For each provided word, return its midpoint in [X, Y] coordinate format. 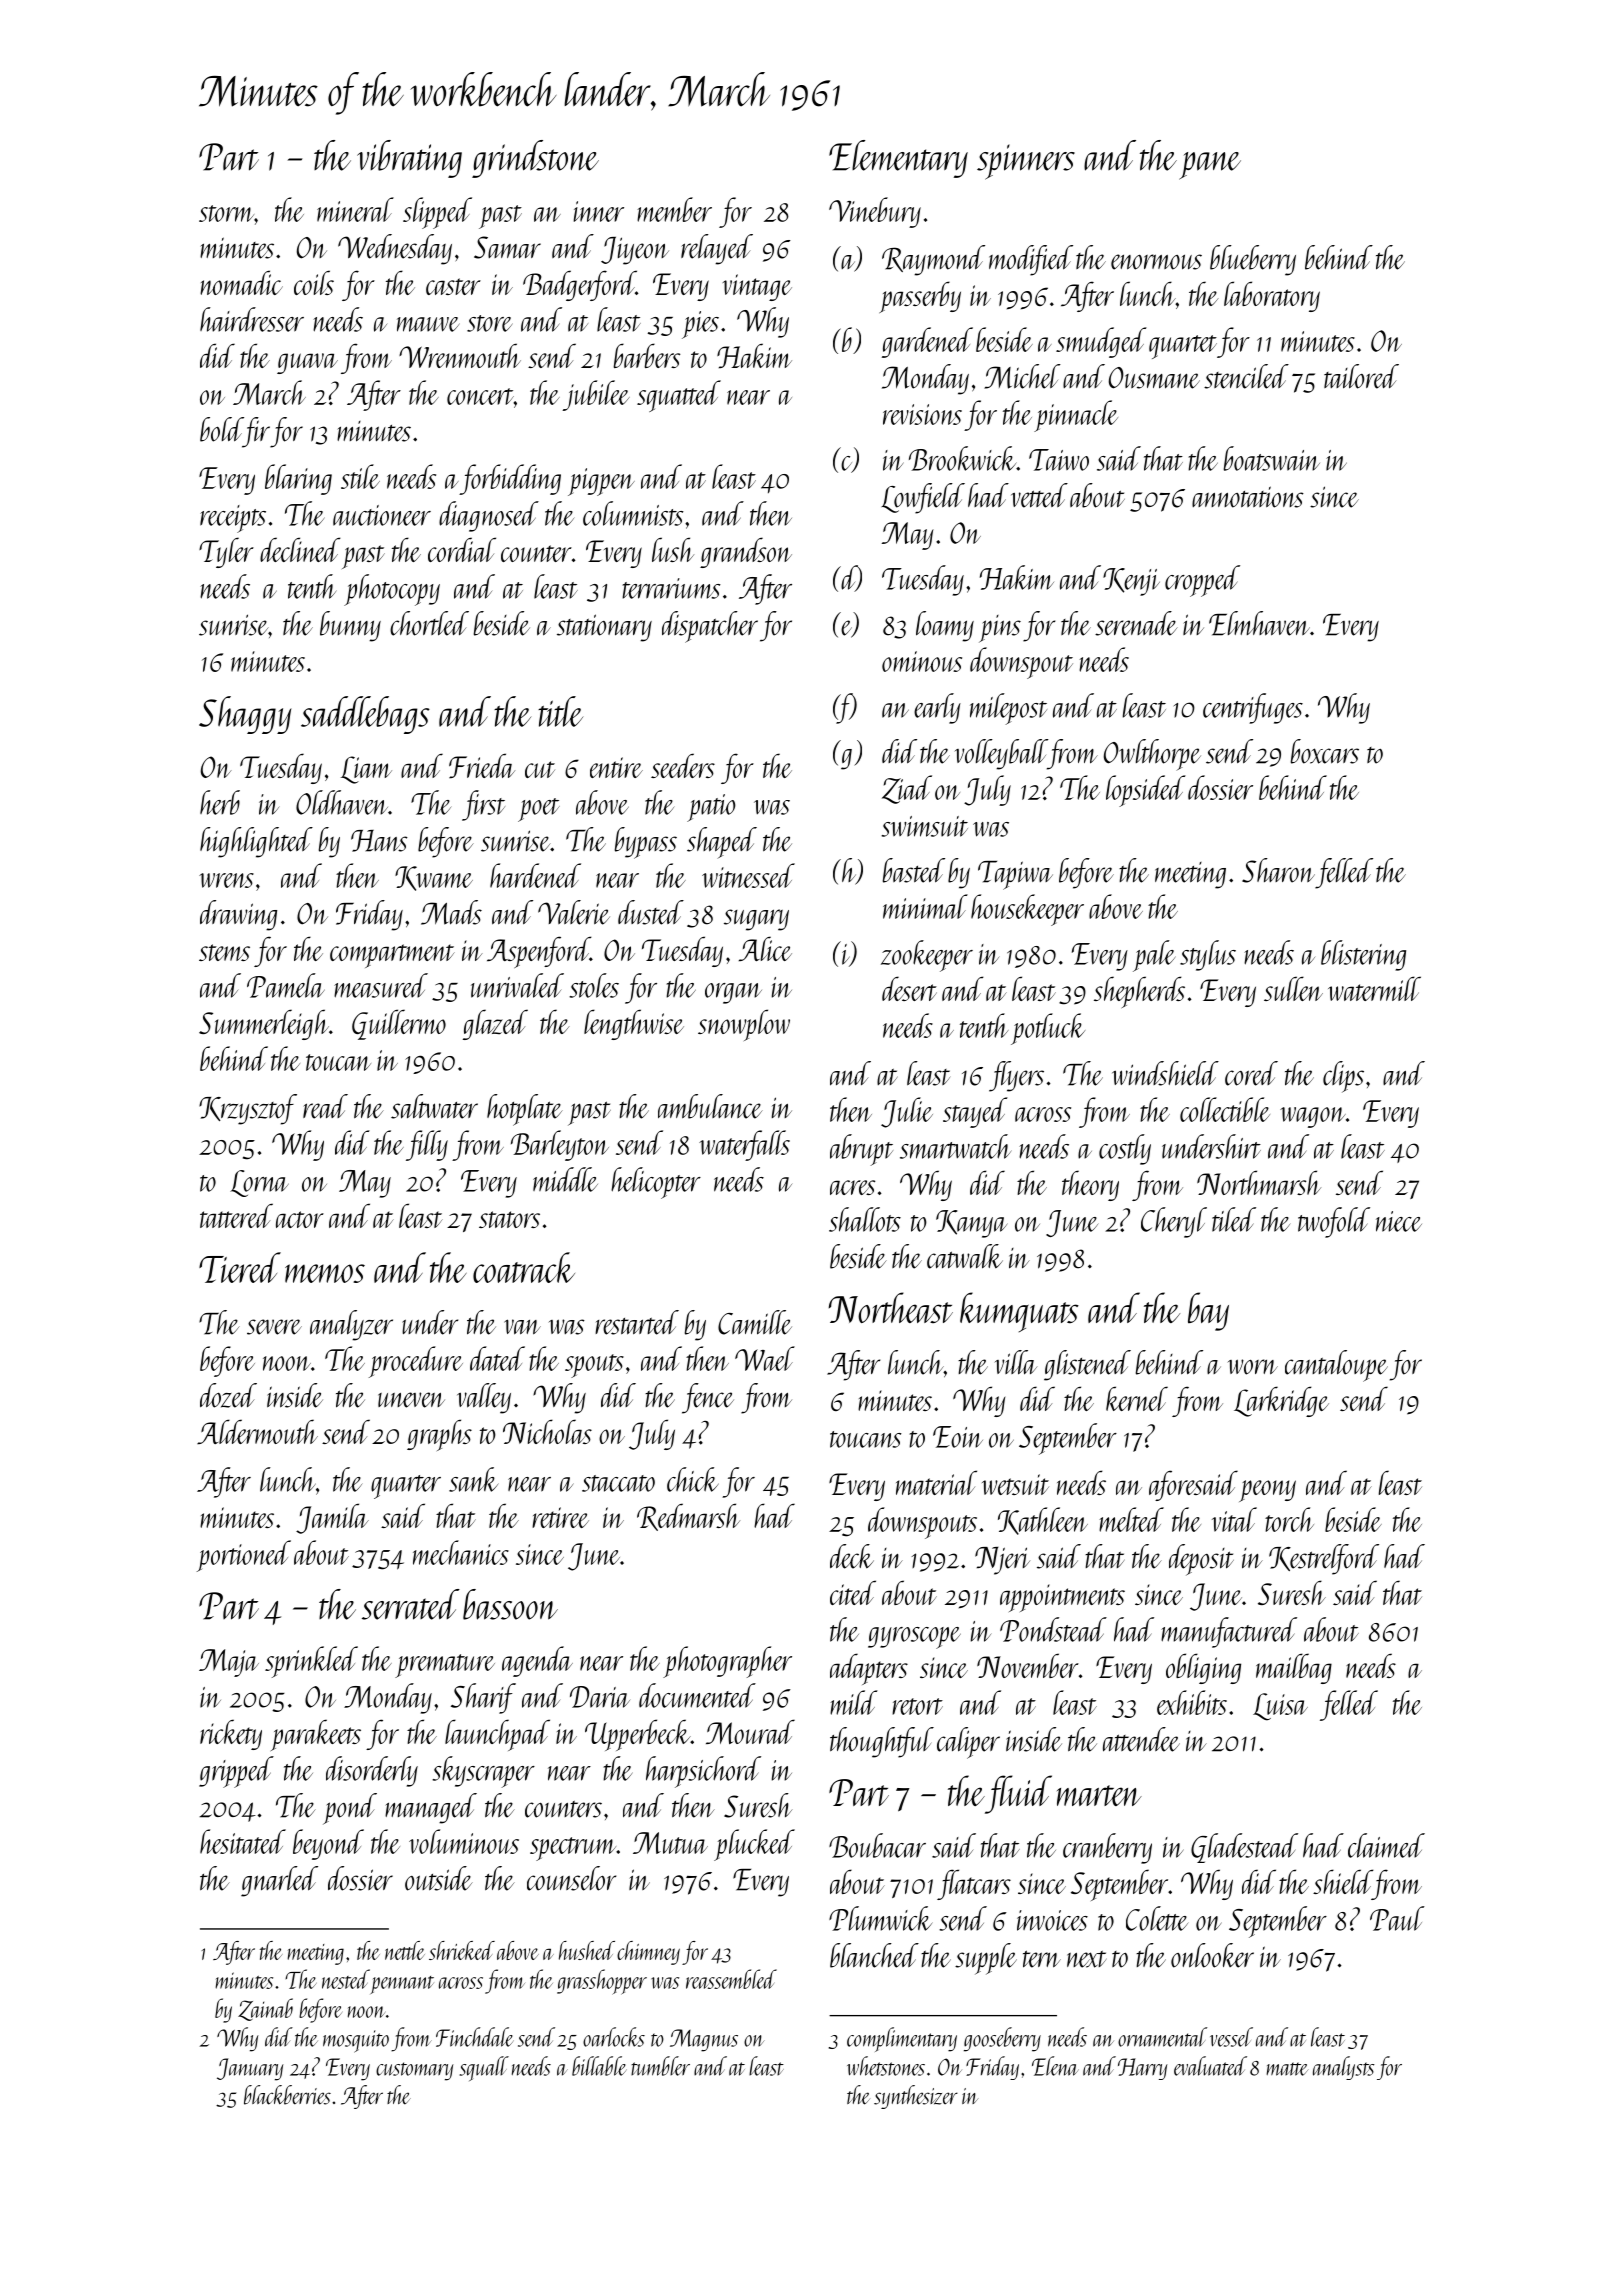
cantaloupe [1336, 1366]
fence [708, 1398]
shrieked [462, 1950]
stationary [604, 628]
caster [453, 286]
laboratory [1272, 296]
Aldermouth [257, 1431]
